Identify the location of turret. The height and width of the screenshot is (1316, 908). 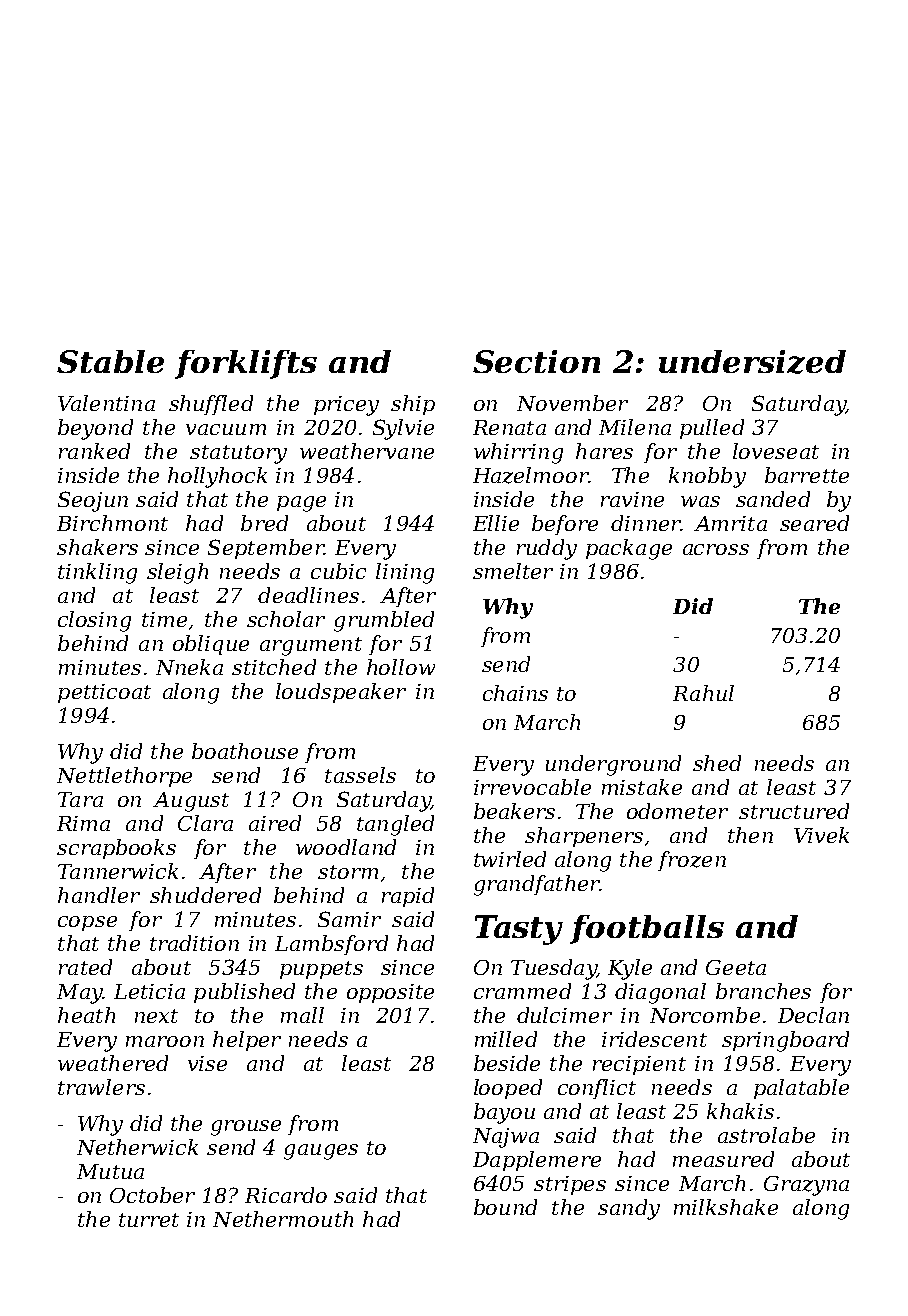
(149, 1220).
